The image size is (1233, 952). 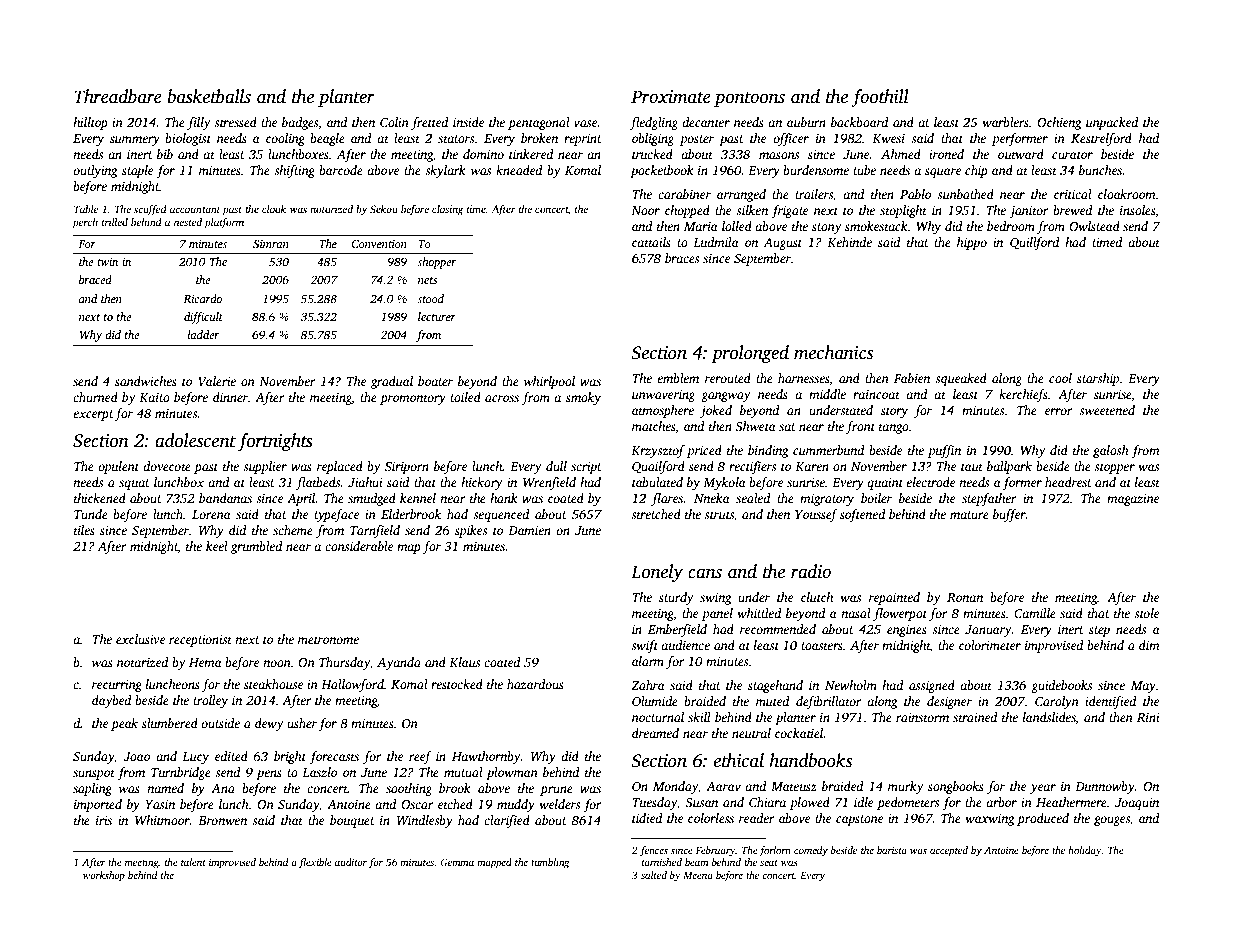 What do you see at coordinates (436, 263) in the page?
I see `shopper` at bounding box center [436, 263].
